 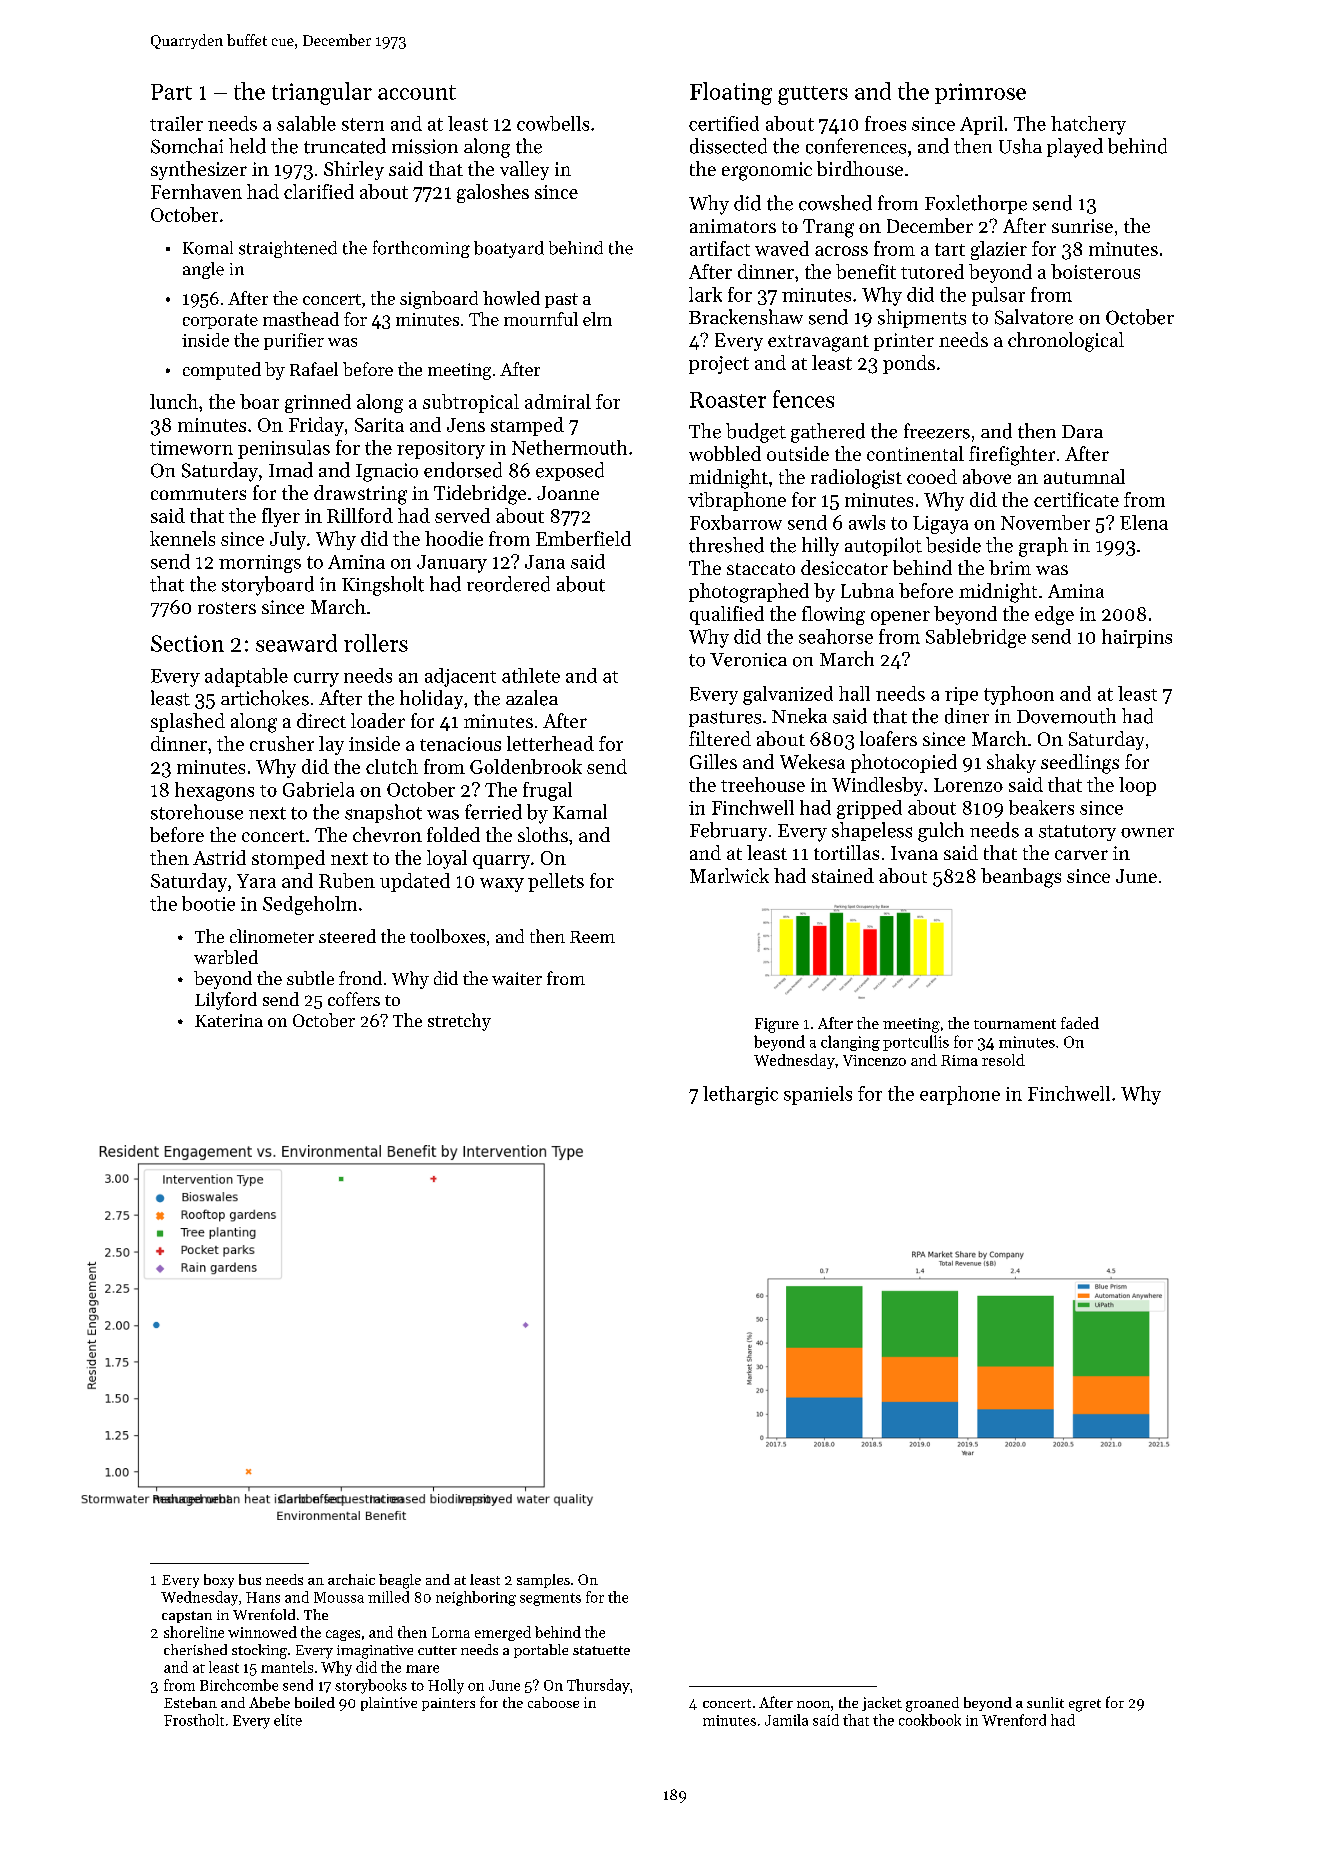 I want to click on sunlit, so click(x=1045, y=1702).
